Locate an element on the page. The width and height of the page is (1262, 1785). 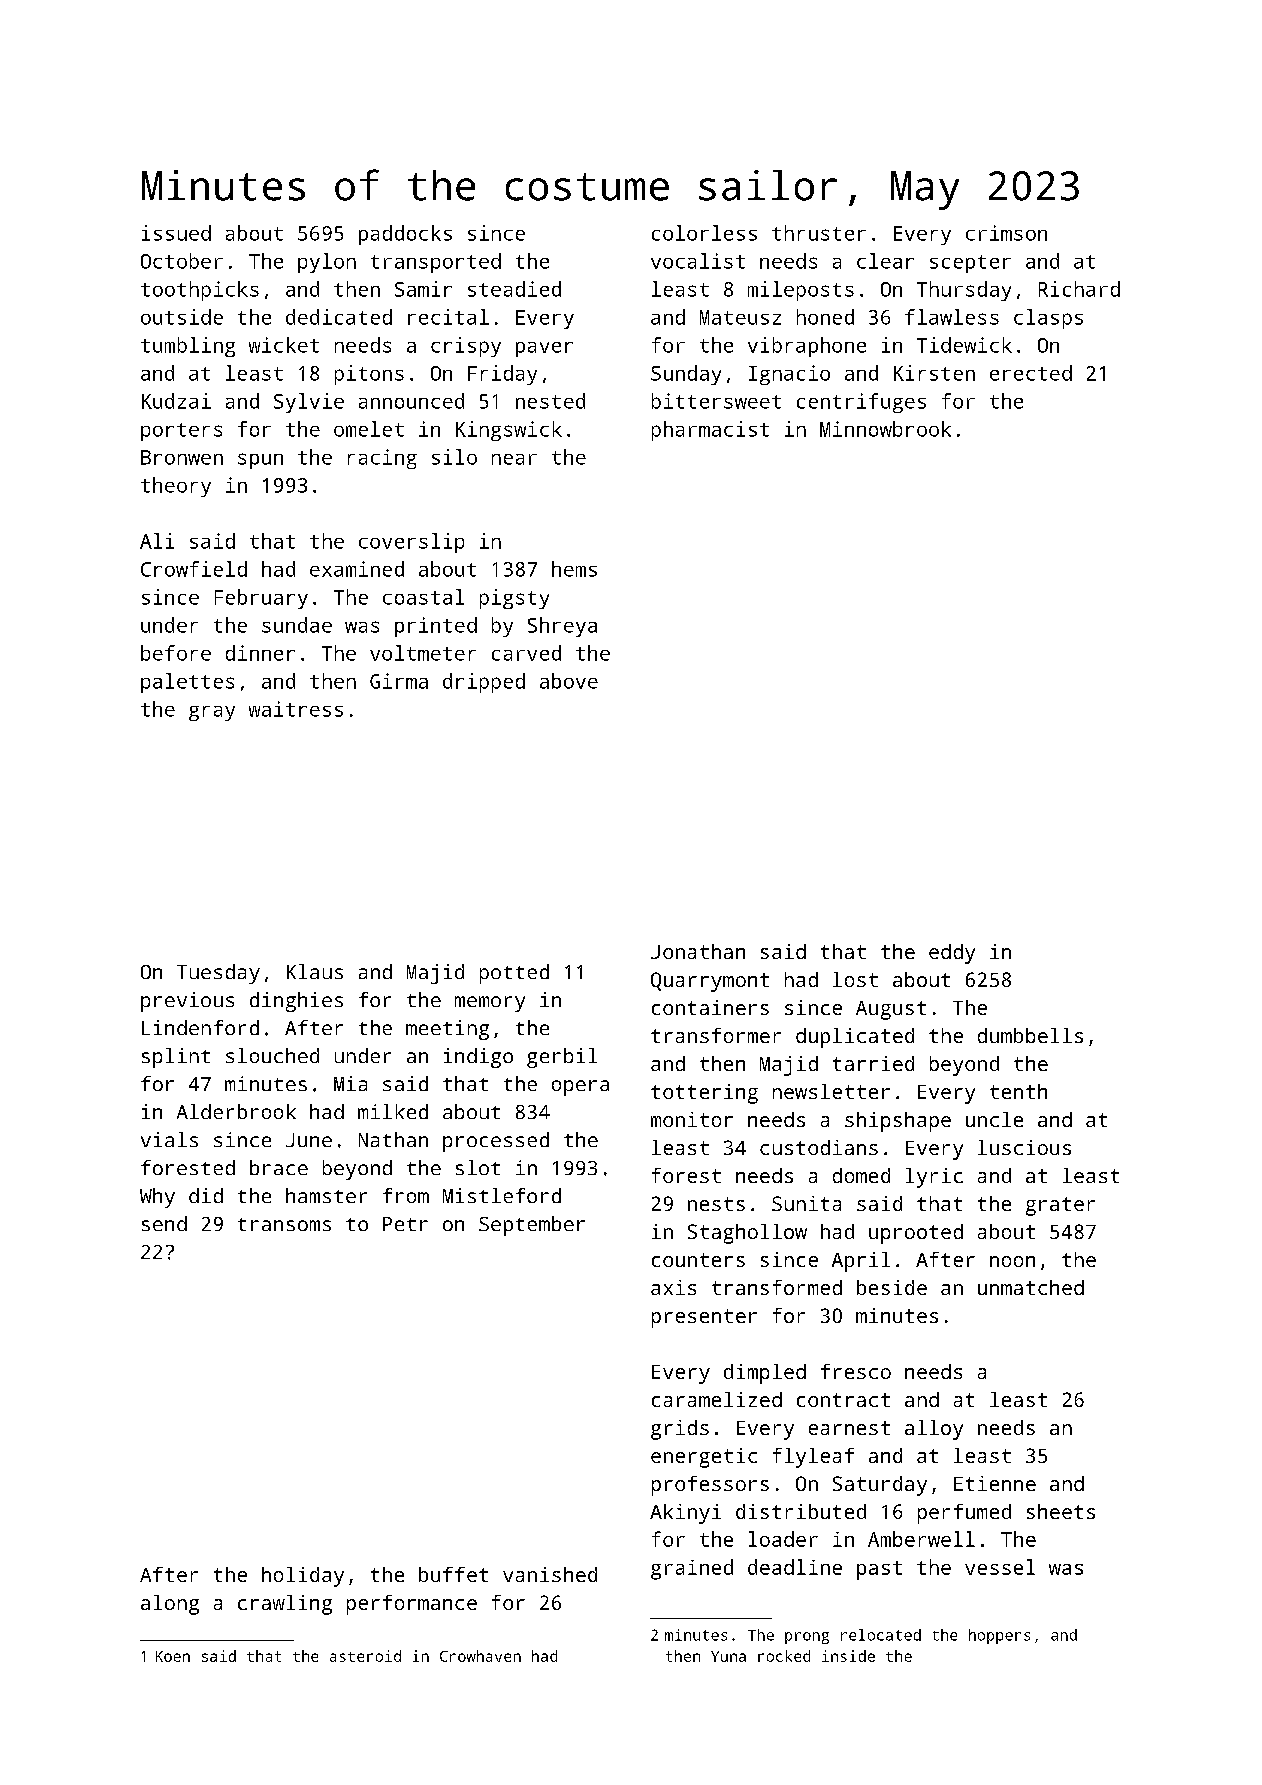
Saturday is located at coordinates (880, 1486).
